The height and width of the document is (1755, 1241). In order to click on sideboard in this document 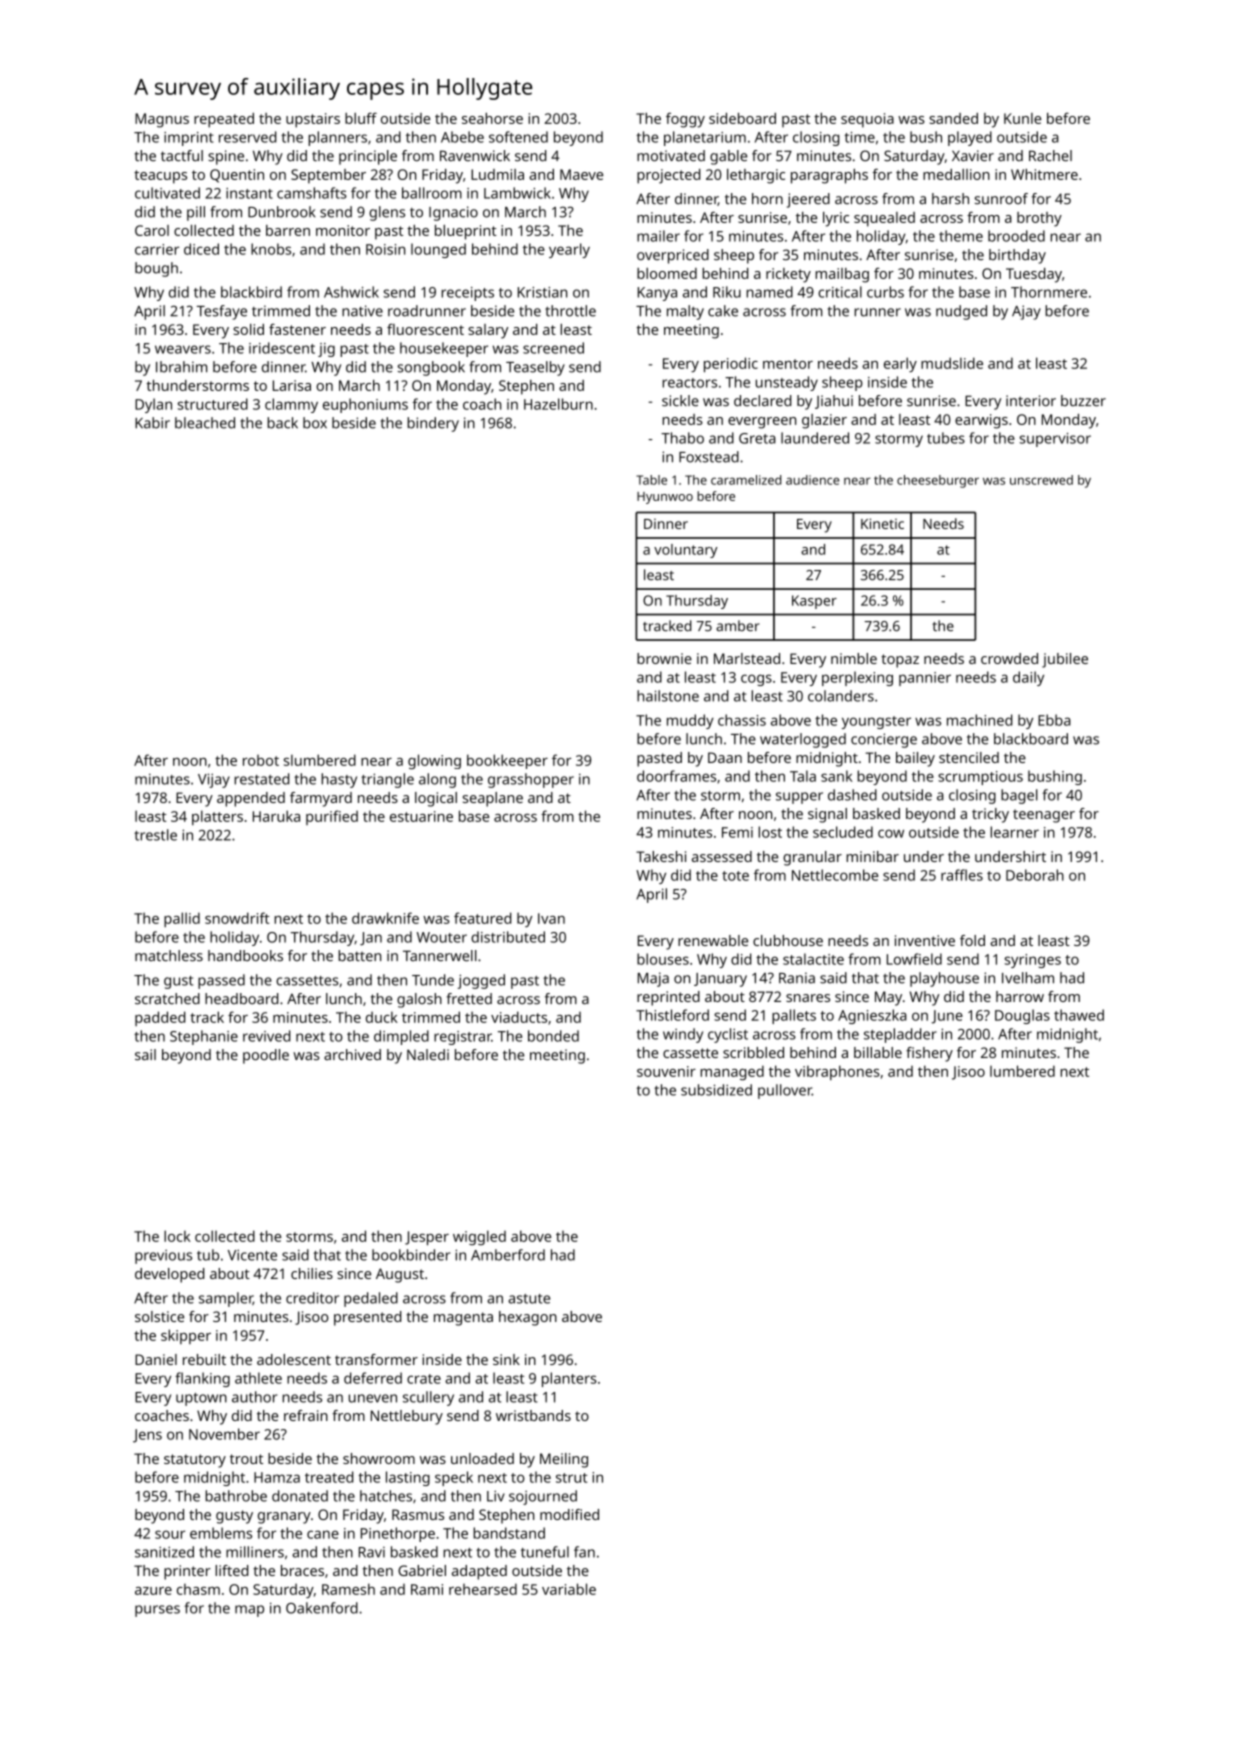, I will do `click(742, 118)`.
